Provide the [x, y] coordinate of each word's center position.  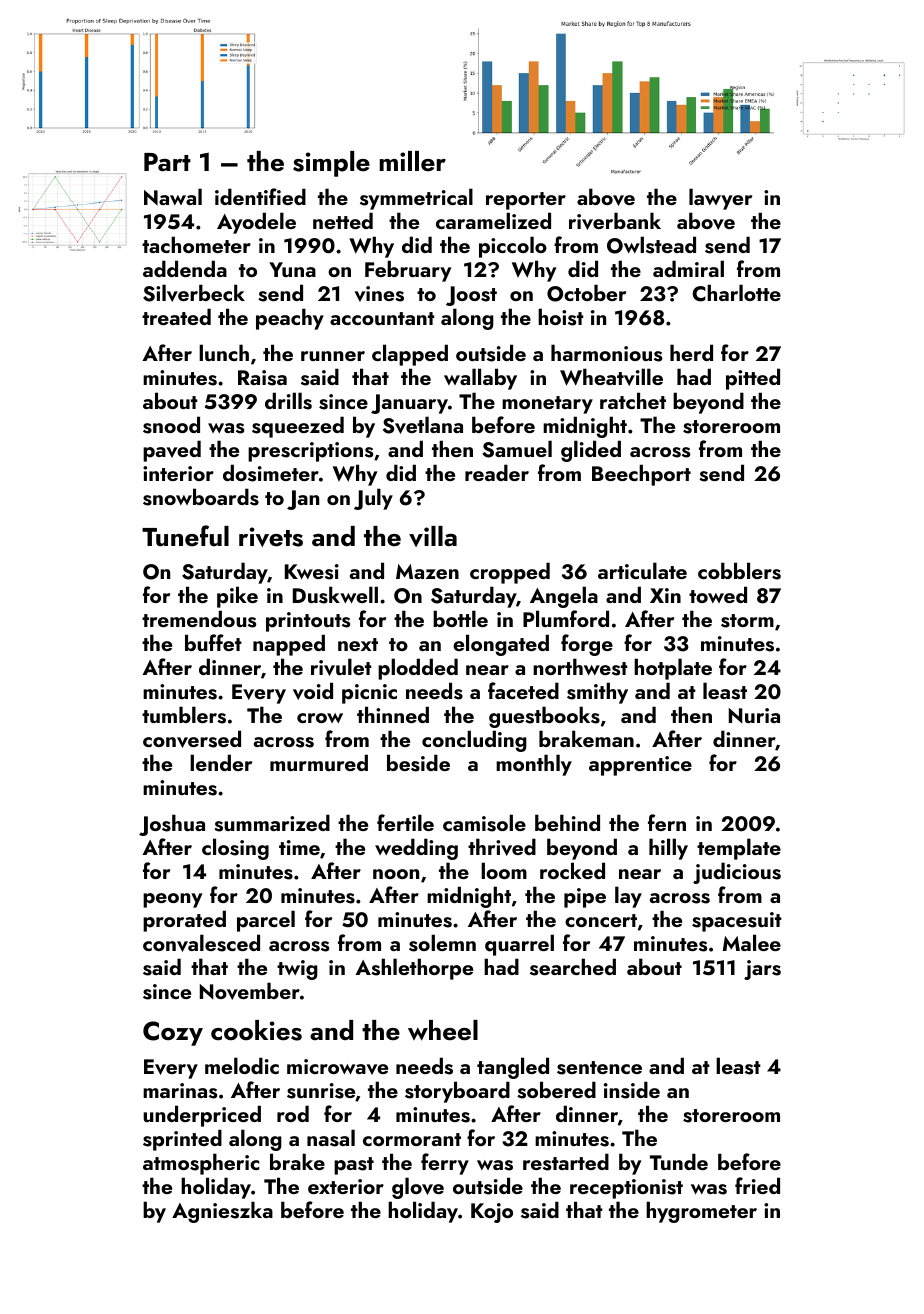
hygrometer [701, 1212]
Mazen [427, 571]
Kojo [492, 1213]
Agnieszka [222, 1212]
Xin [665, 595]
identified [260, 196]
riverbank [615, 221]
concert [601, 920]
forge [587, 645]
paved [172, 451]
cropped [510, 573]
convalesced [201, 943]
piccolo [513, 247]
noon [396, 874]
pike [237, 597]
